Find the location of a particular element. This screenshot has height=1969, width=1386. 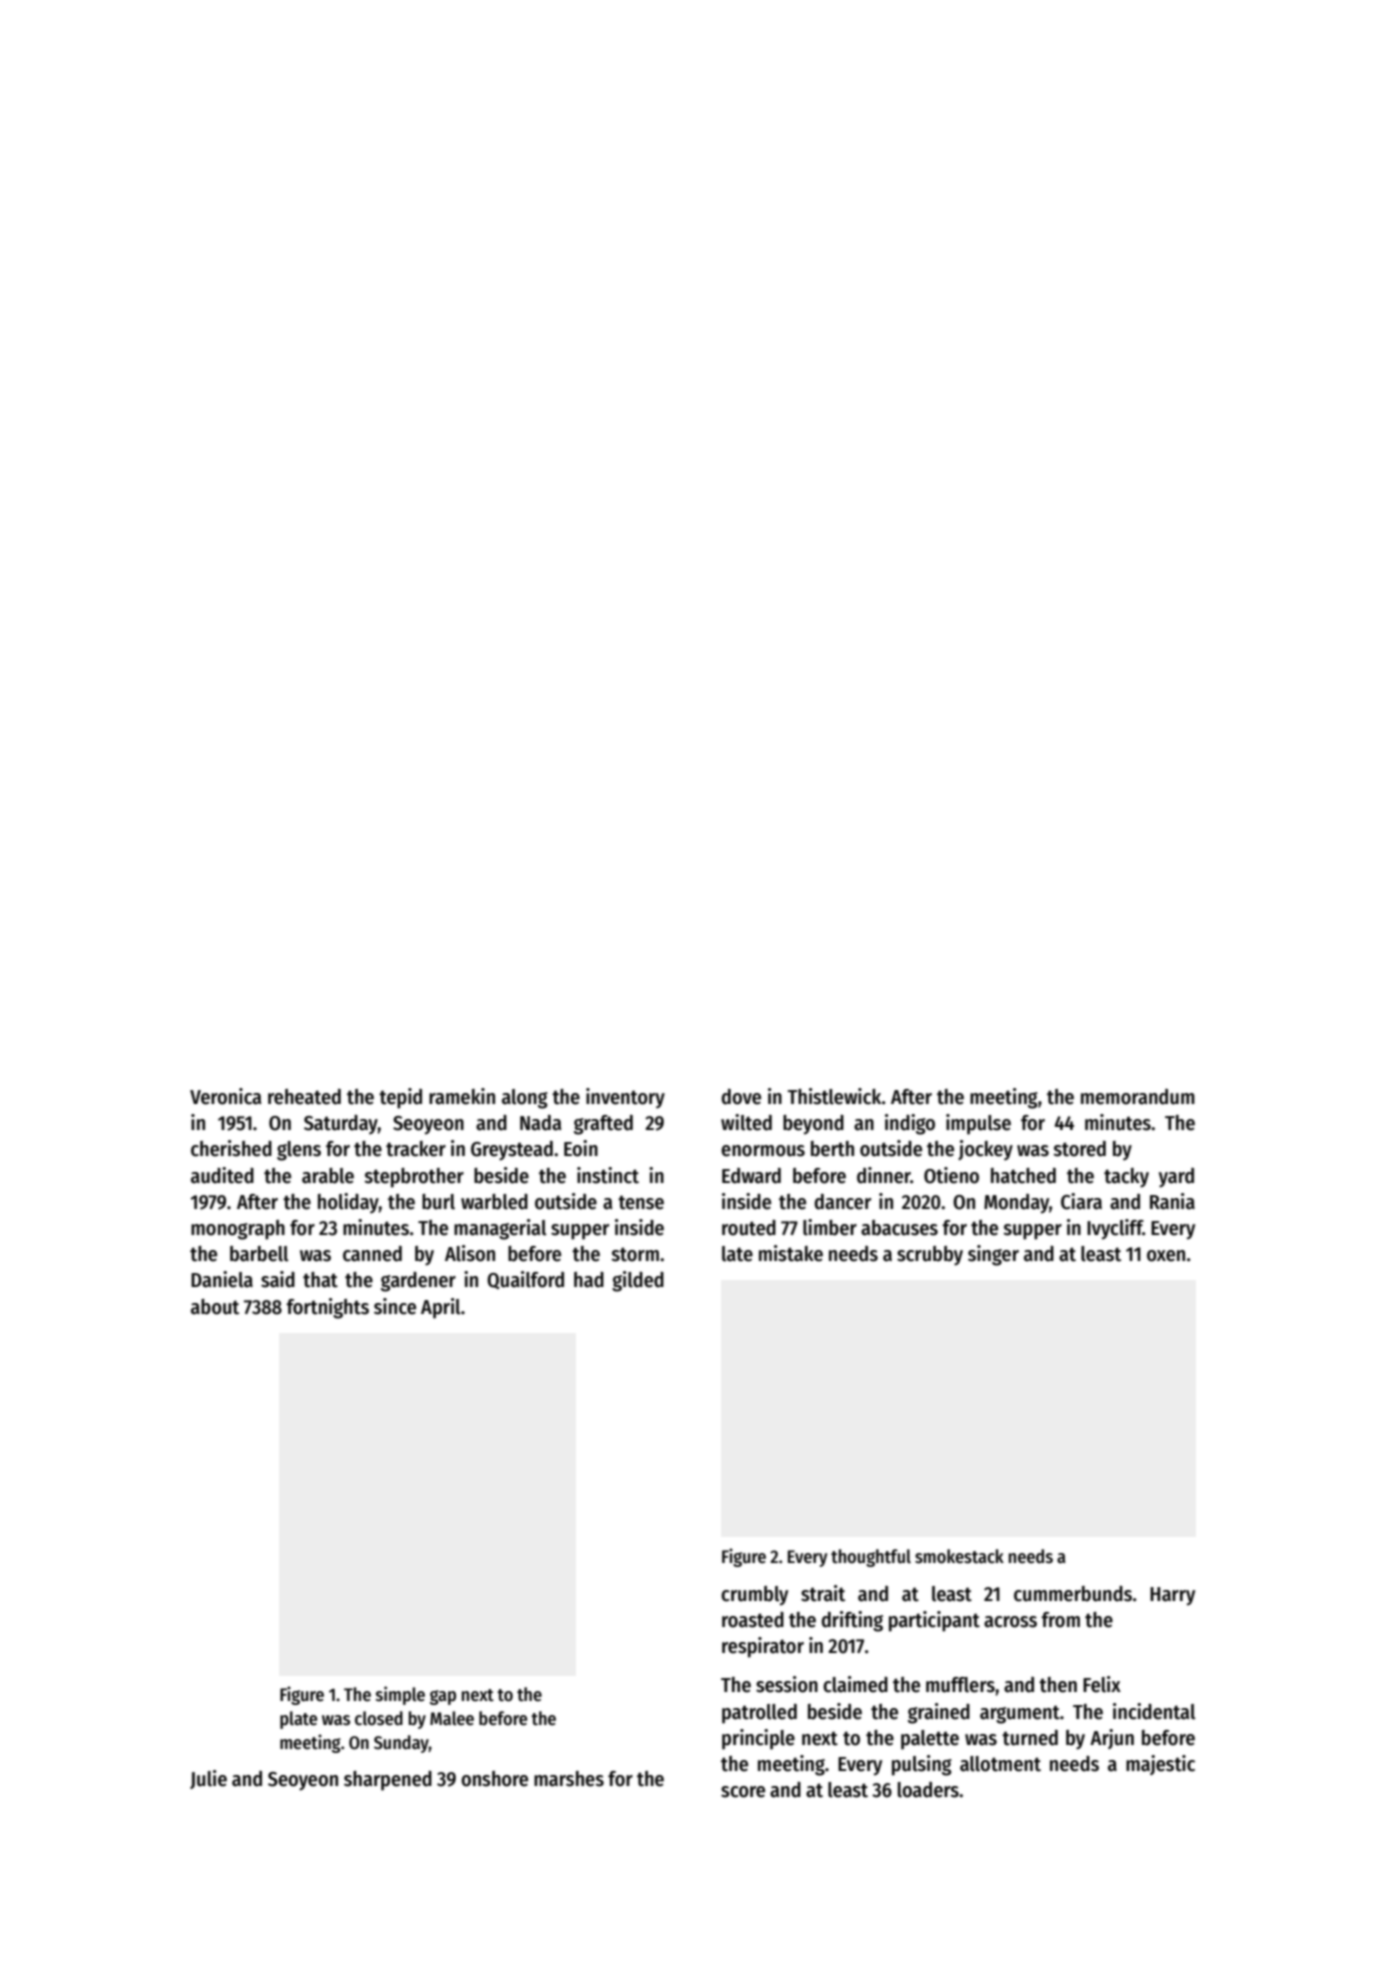

drifting is located at coordinates (852, 1621).
